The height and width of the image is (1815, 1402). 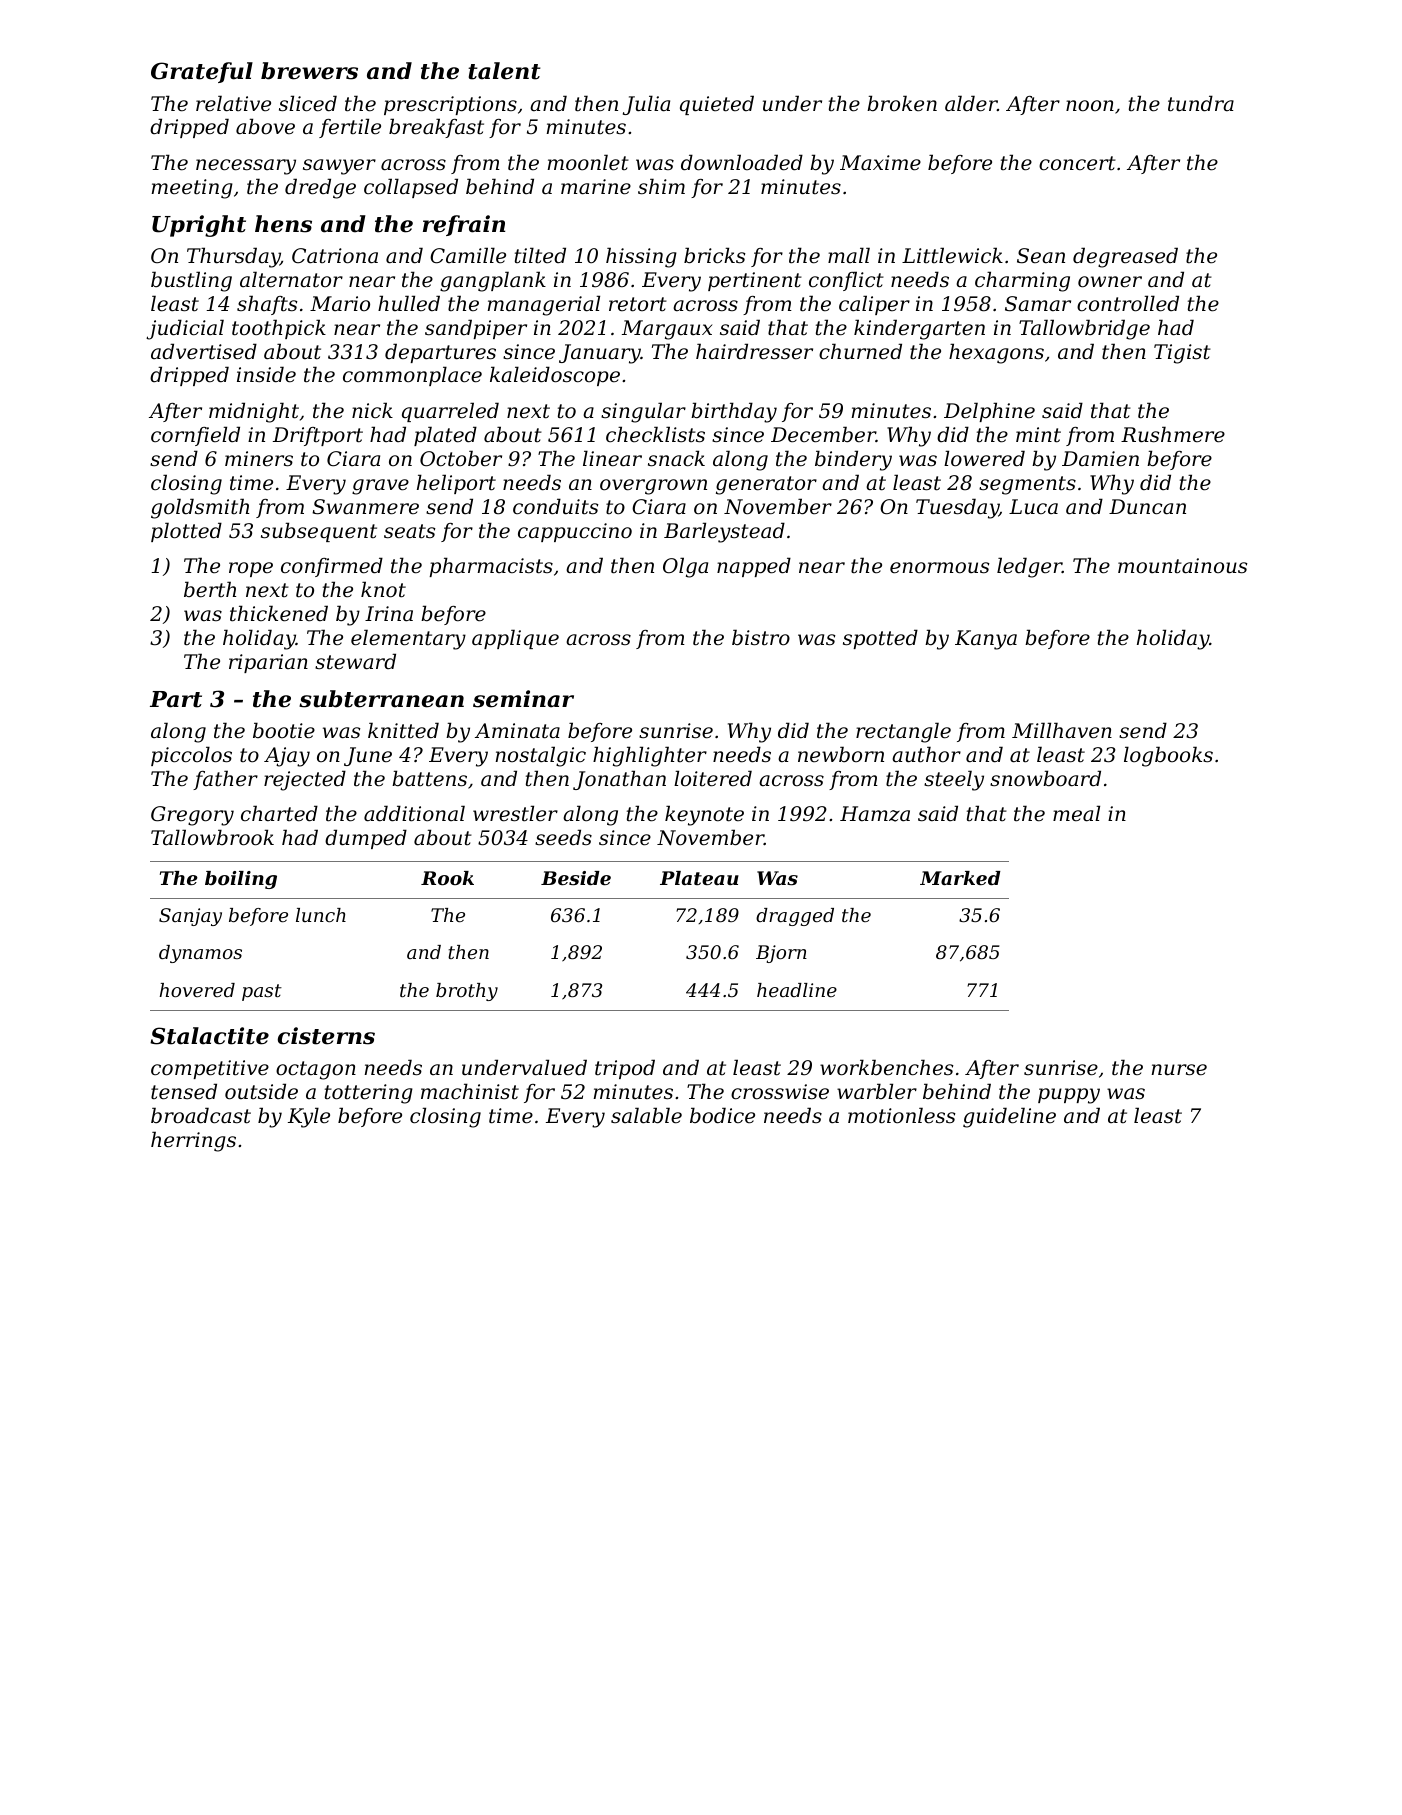 What do you see at coordinates (643, 412) in the image?
I see `singular` at bounding box center [643, 412].
